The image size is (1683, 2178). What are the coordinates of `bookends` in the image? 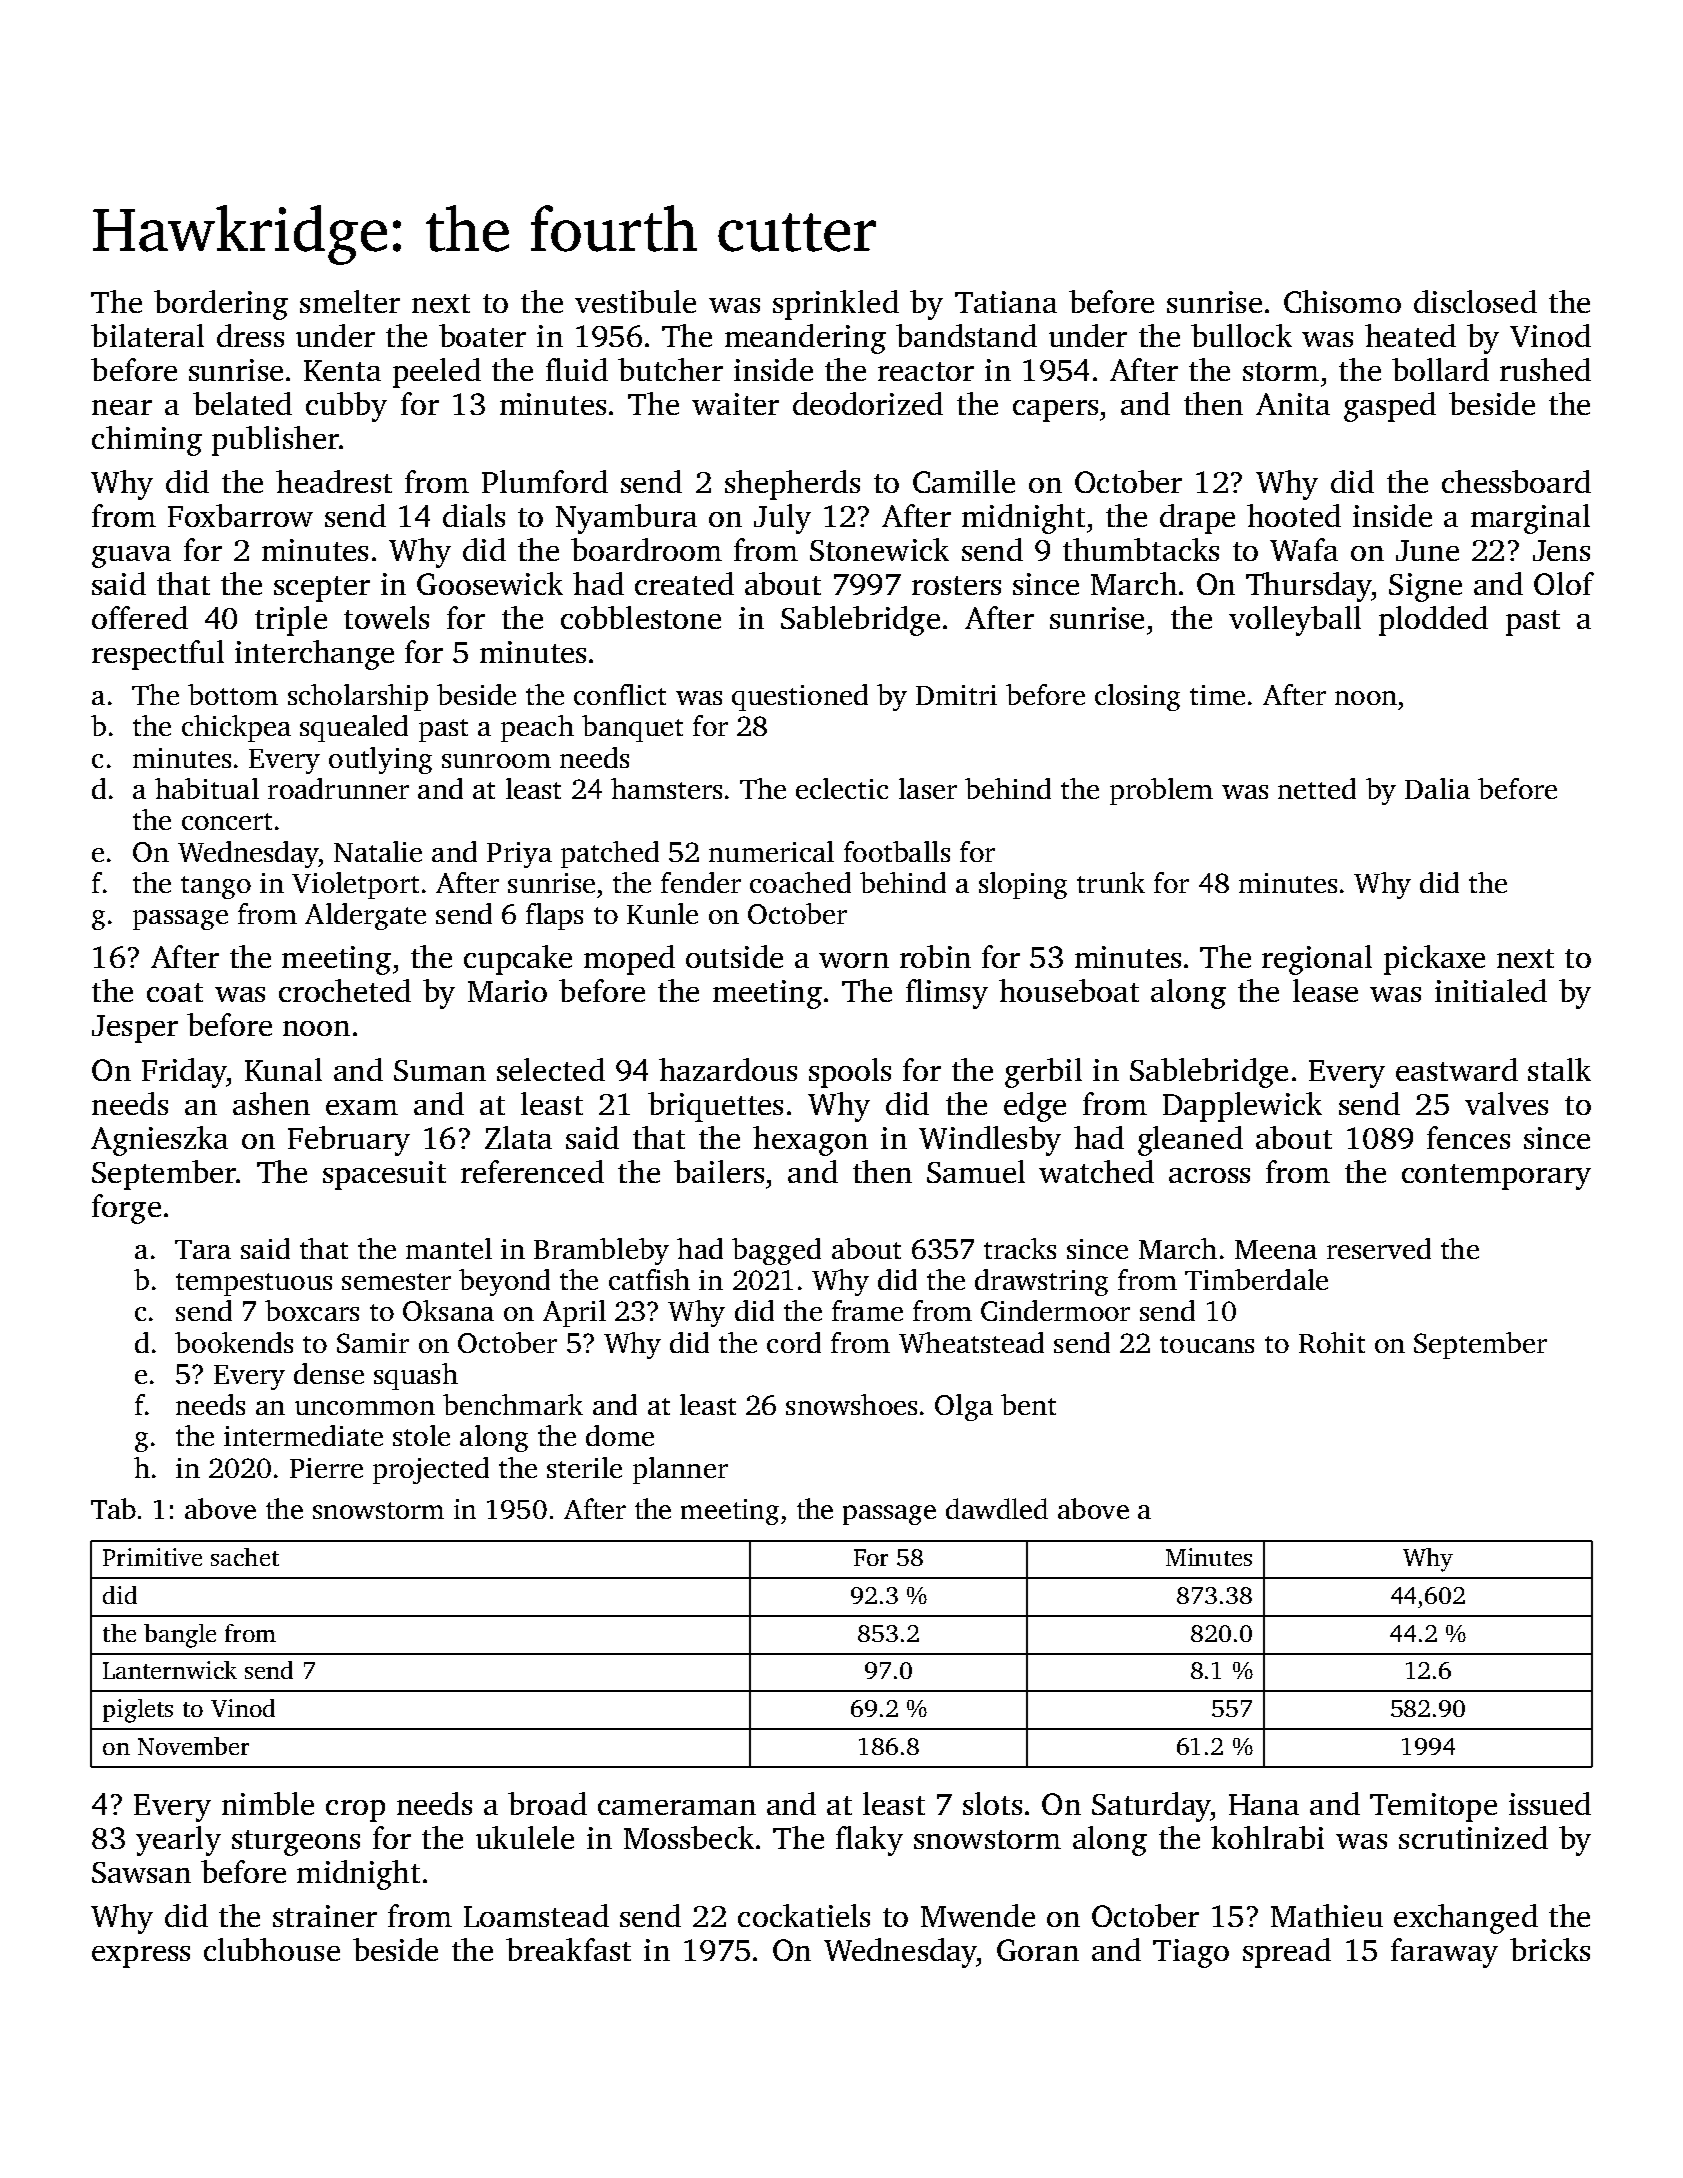 It's located at (234, 1342).
